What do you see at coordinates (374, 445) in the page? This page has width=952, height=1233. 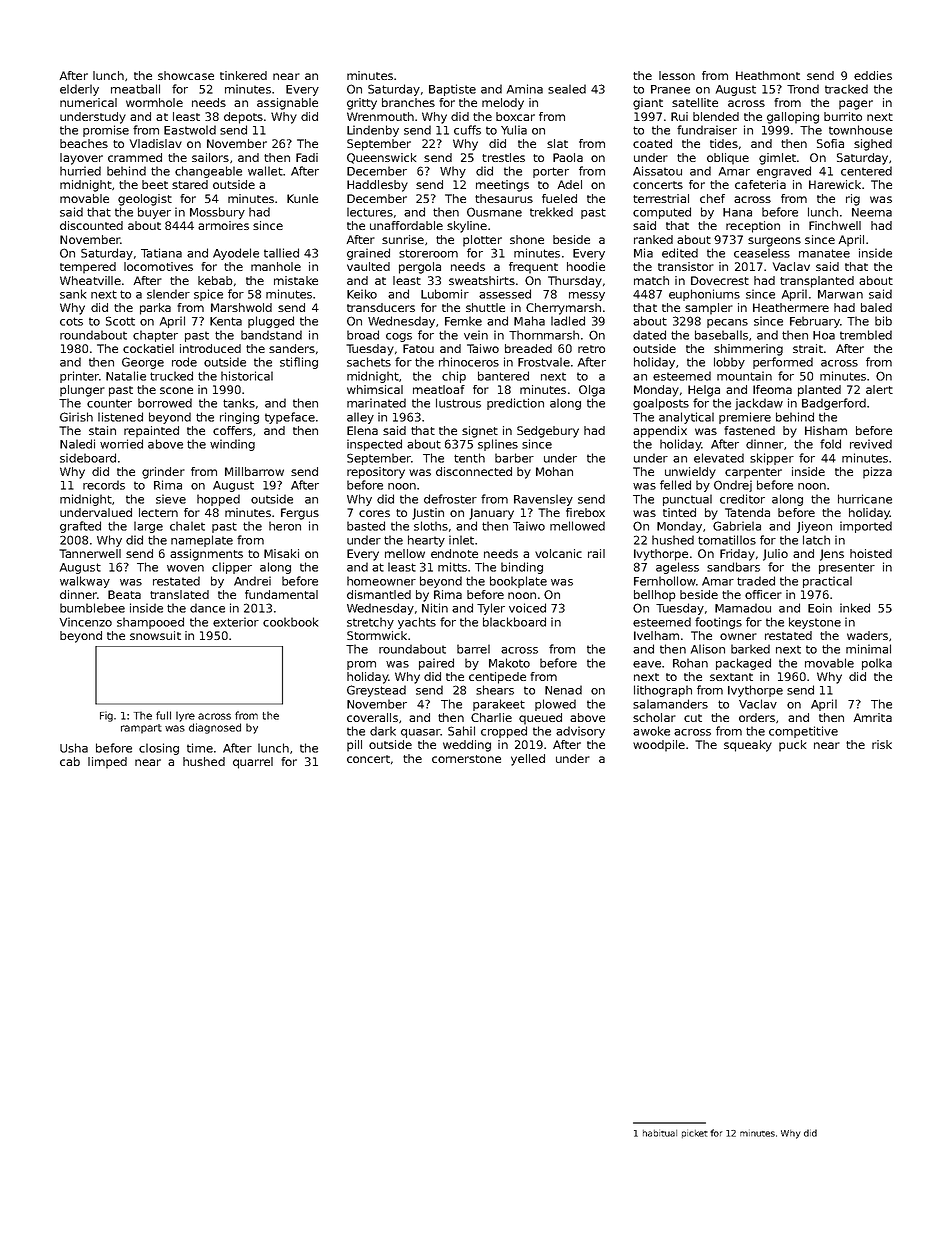 I see `inspected` at bounding box center [374, 445].
